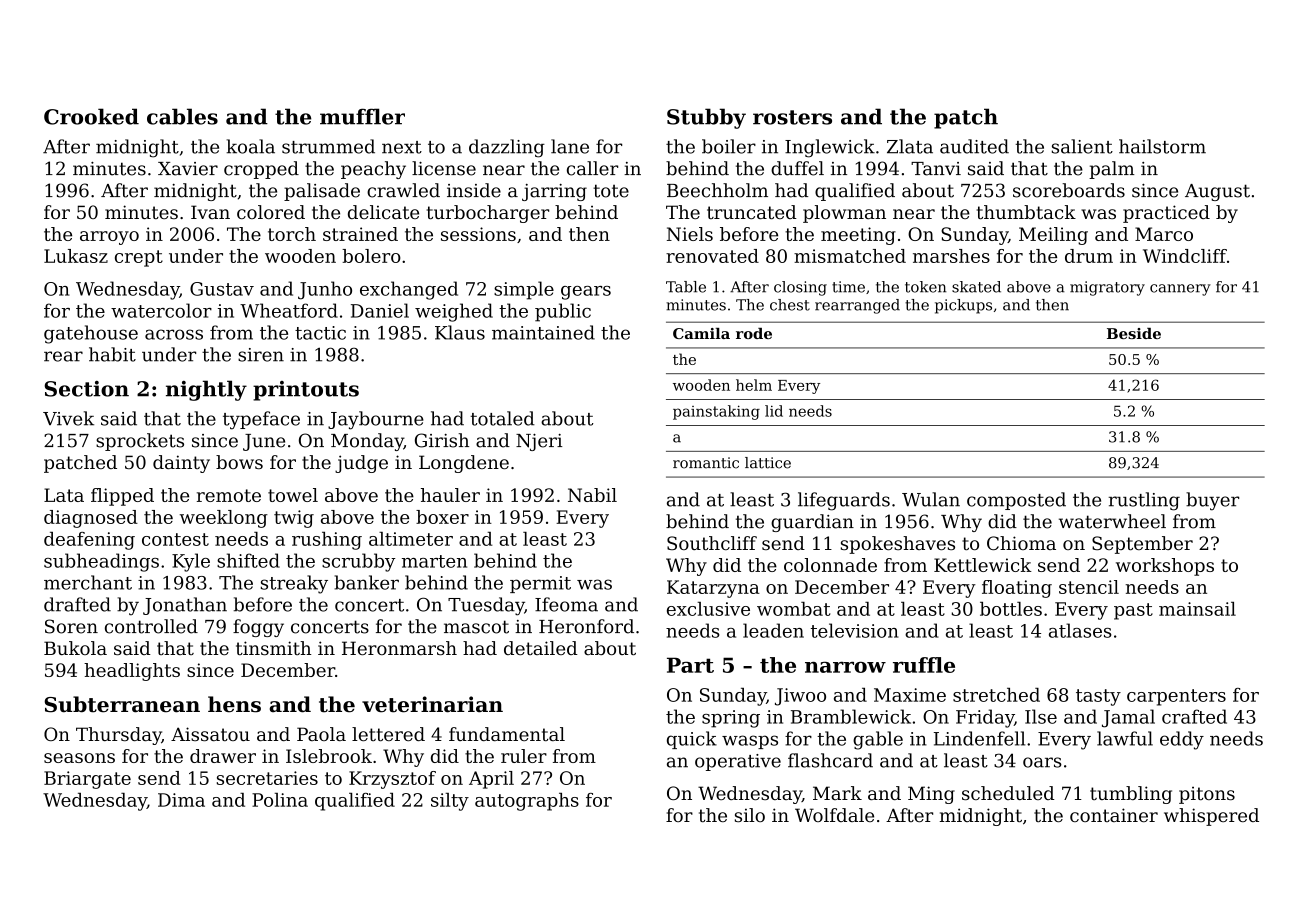 The width and height of the screenshot is (1308, 924). What do you see at coordinates (507, 734) in the screenshot?
I see `fundamental` at bounding box center [507, 734].
